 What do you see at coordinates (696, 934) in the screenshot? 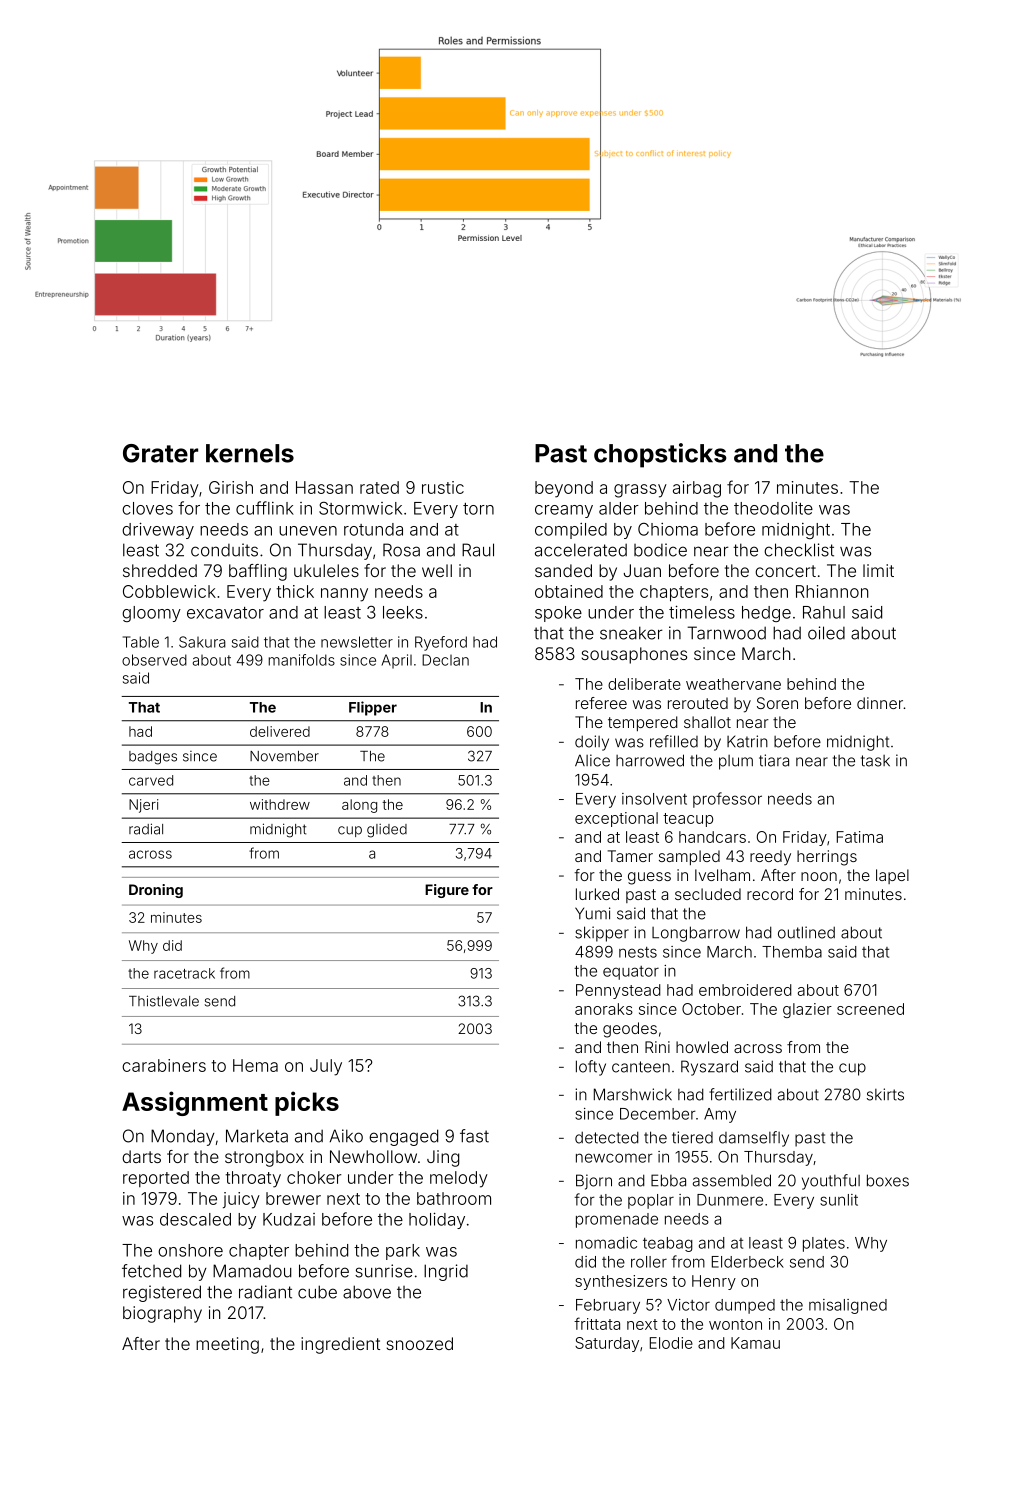
I see `Longbarrow` at bounding box center [696, 934].
